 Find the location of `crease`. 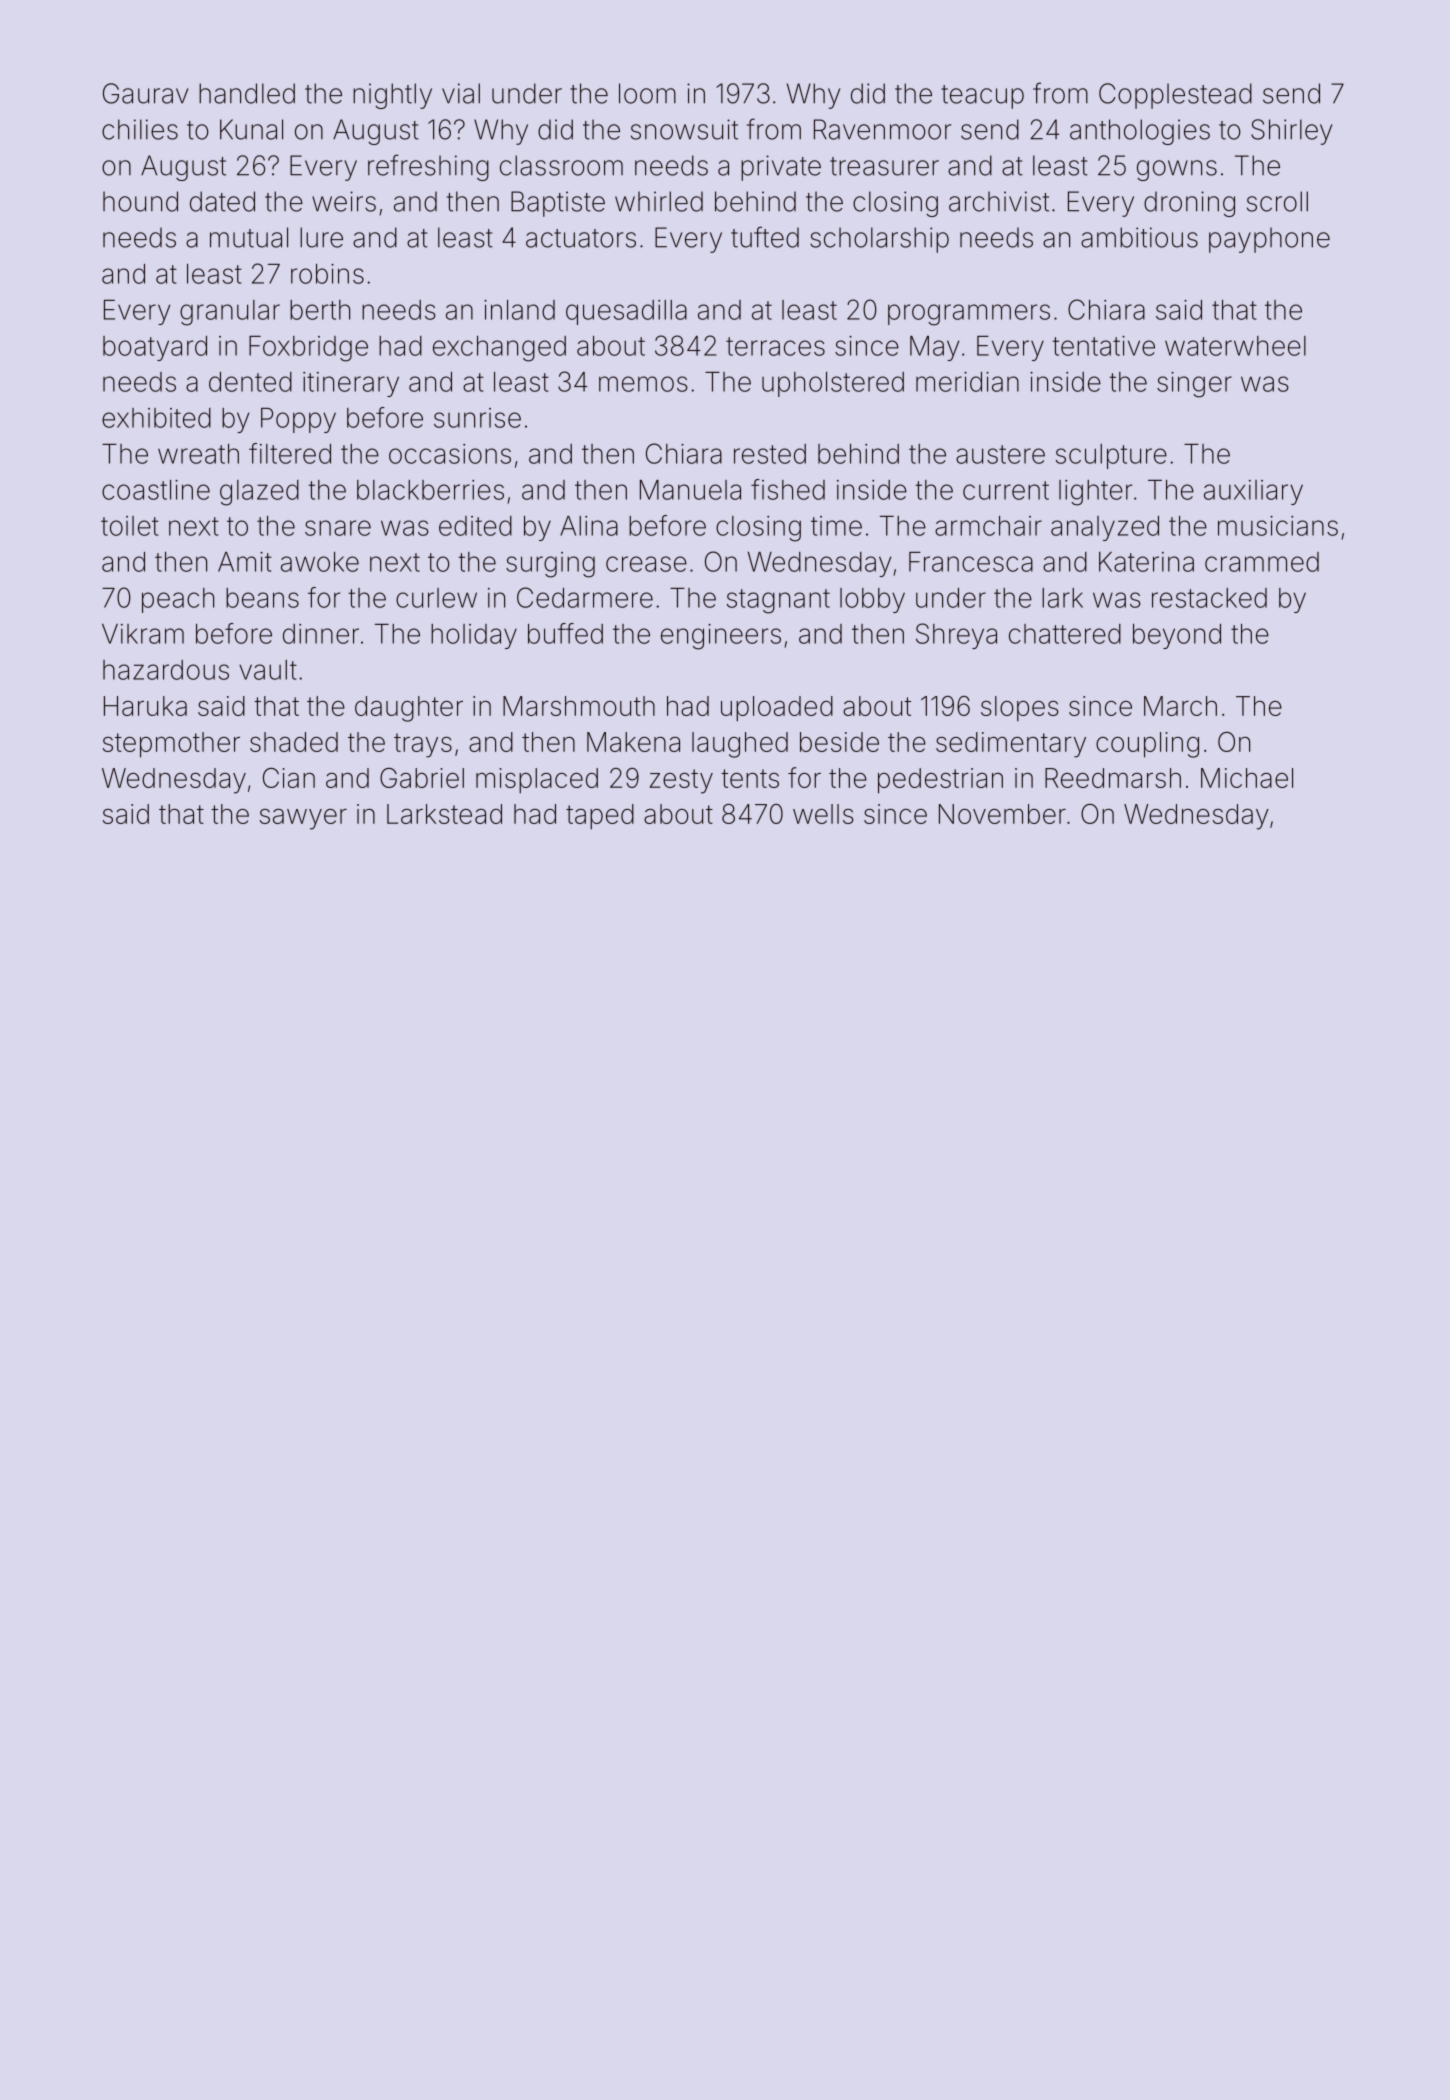

crease is located at coordinates (646, 564).
